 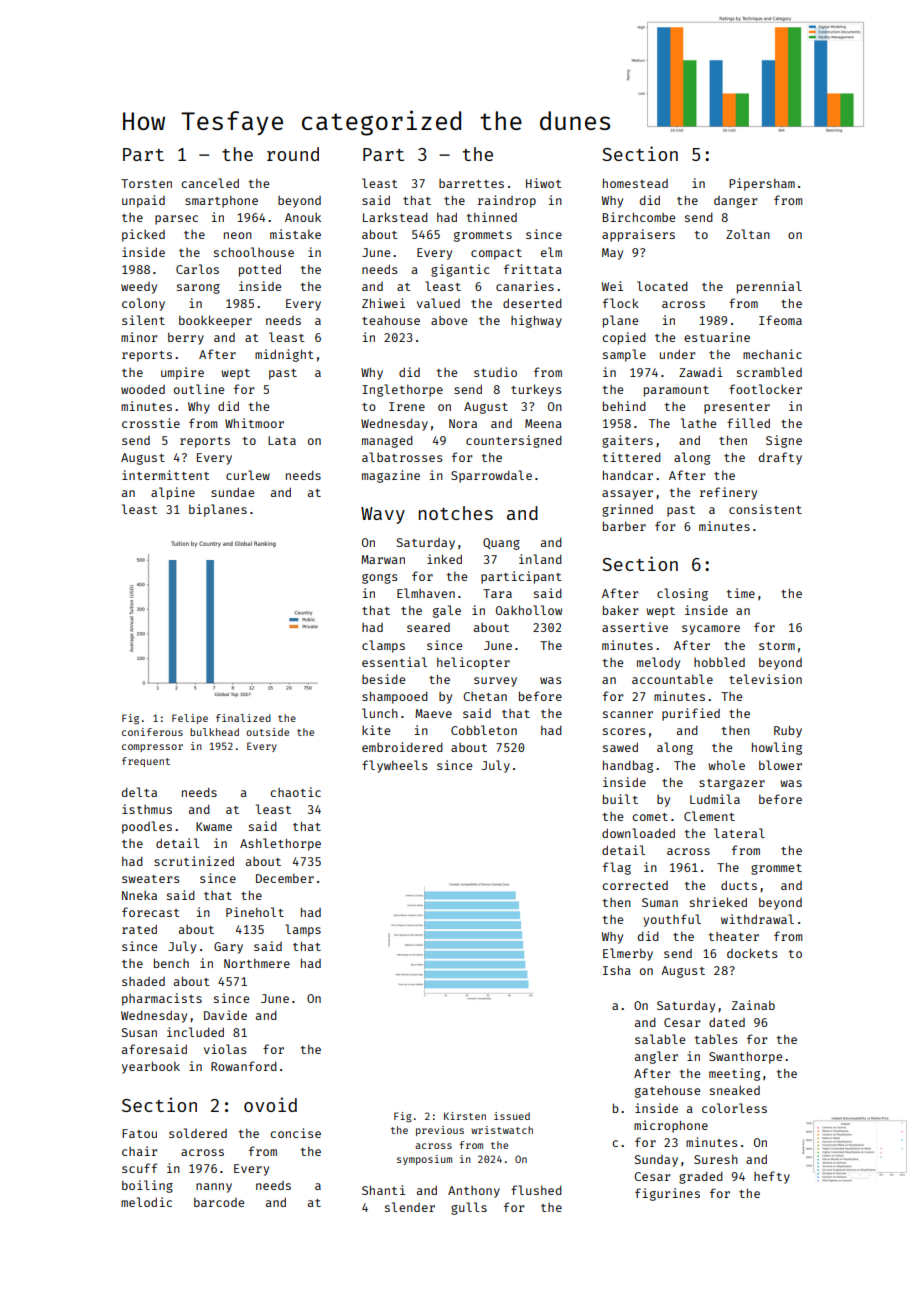 I want to click on concise, so click(x=295, y=1133).
